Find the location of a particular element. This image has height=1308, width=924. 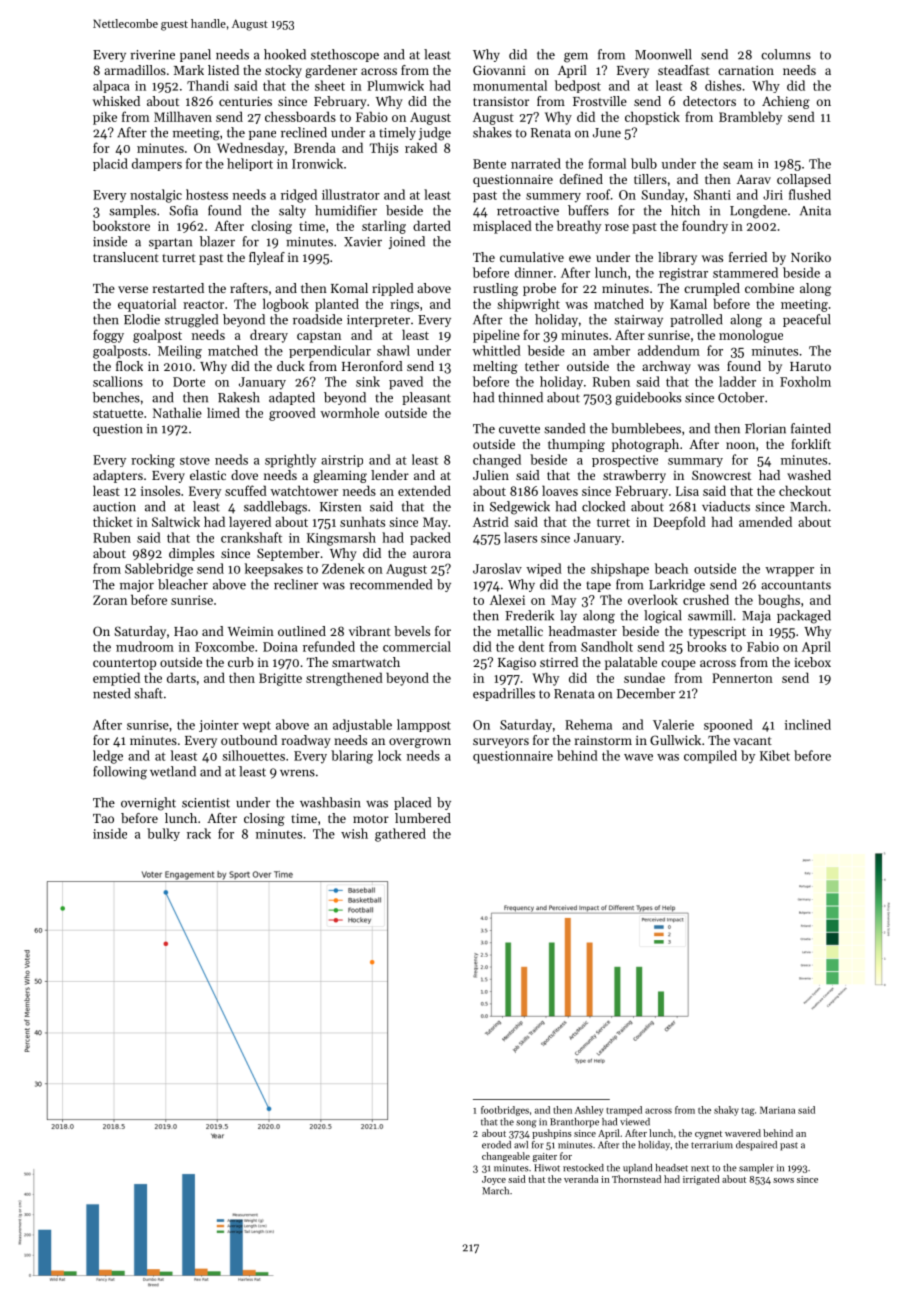

whisked is located at coordinates (116, 101).
